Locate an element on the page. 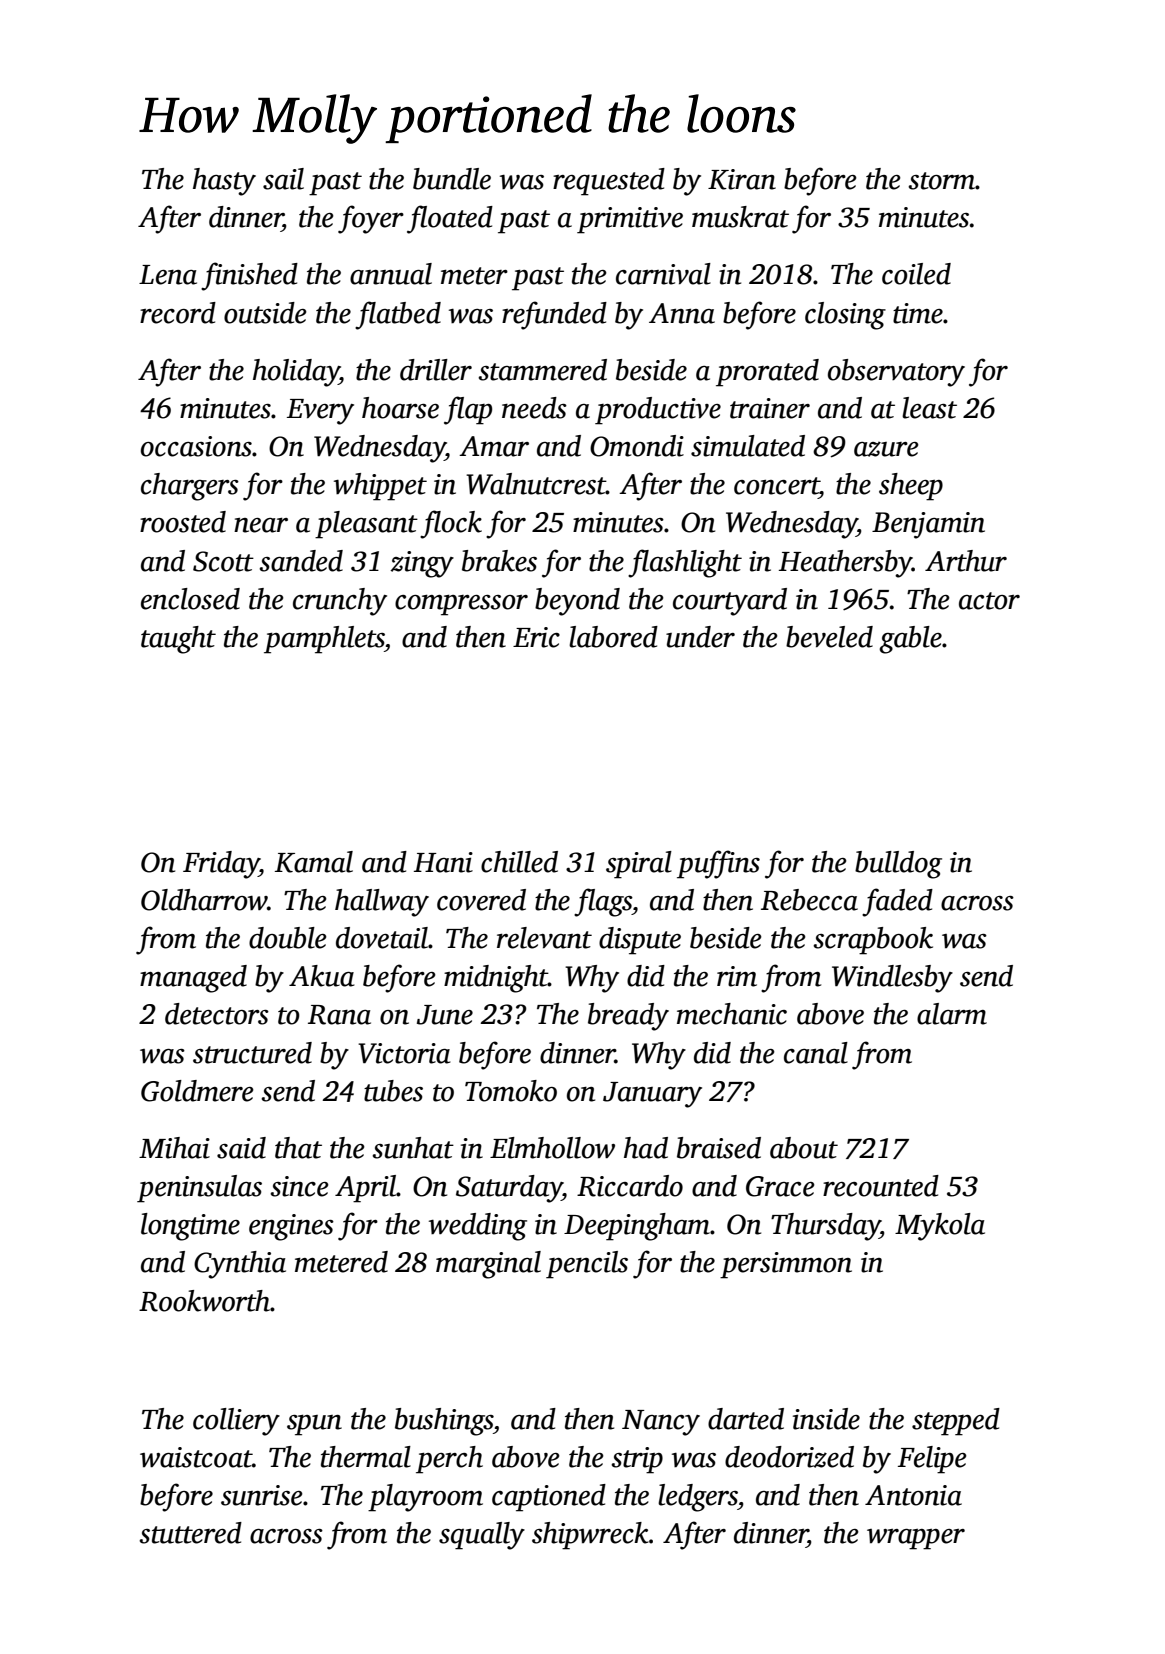 The image size is (1165, 1654). Akua is located at coordinates (321, 976).
